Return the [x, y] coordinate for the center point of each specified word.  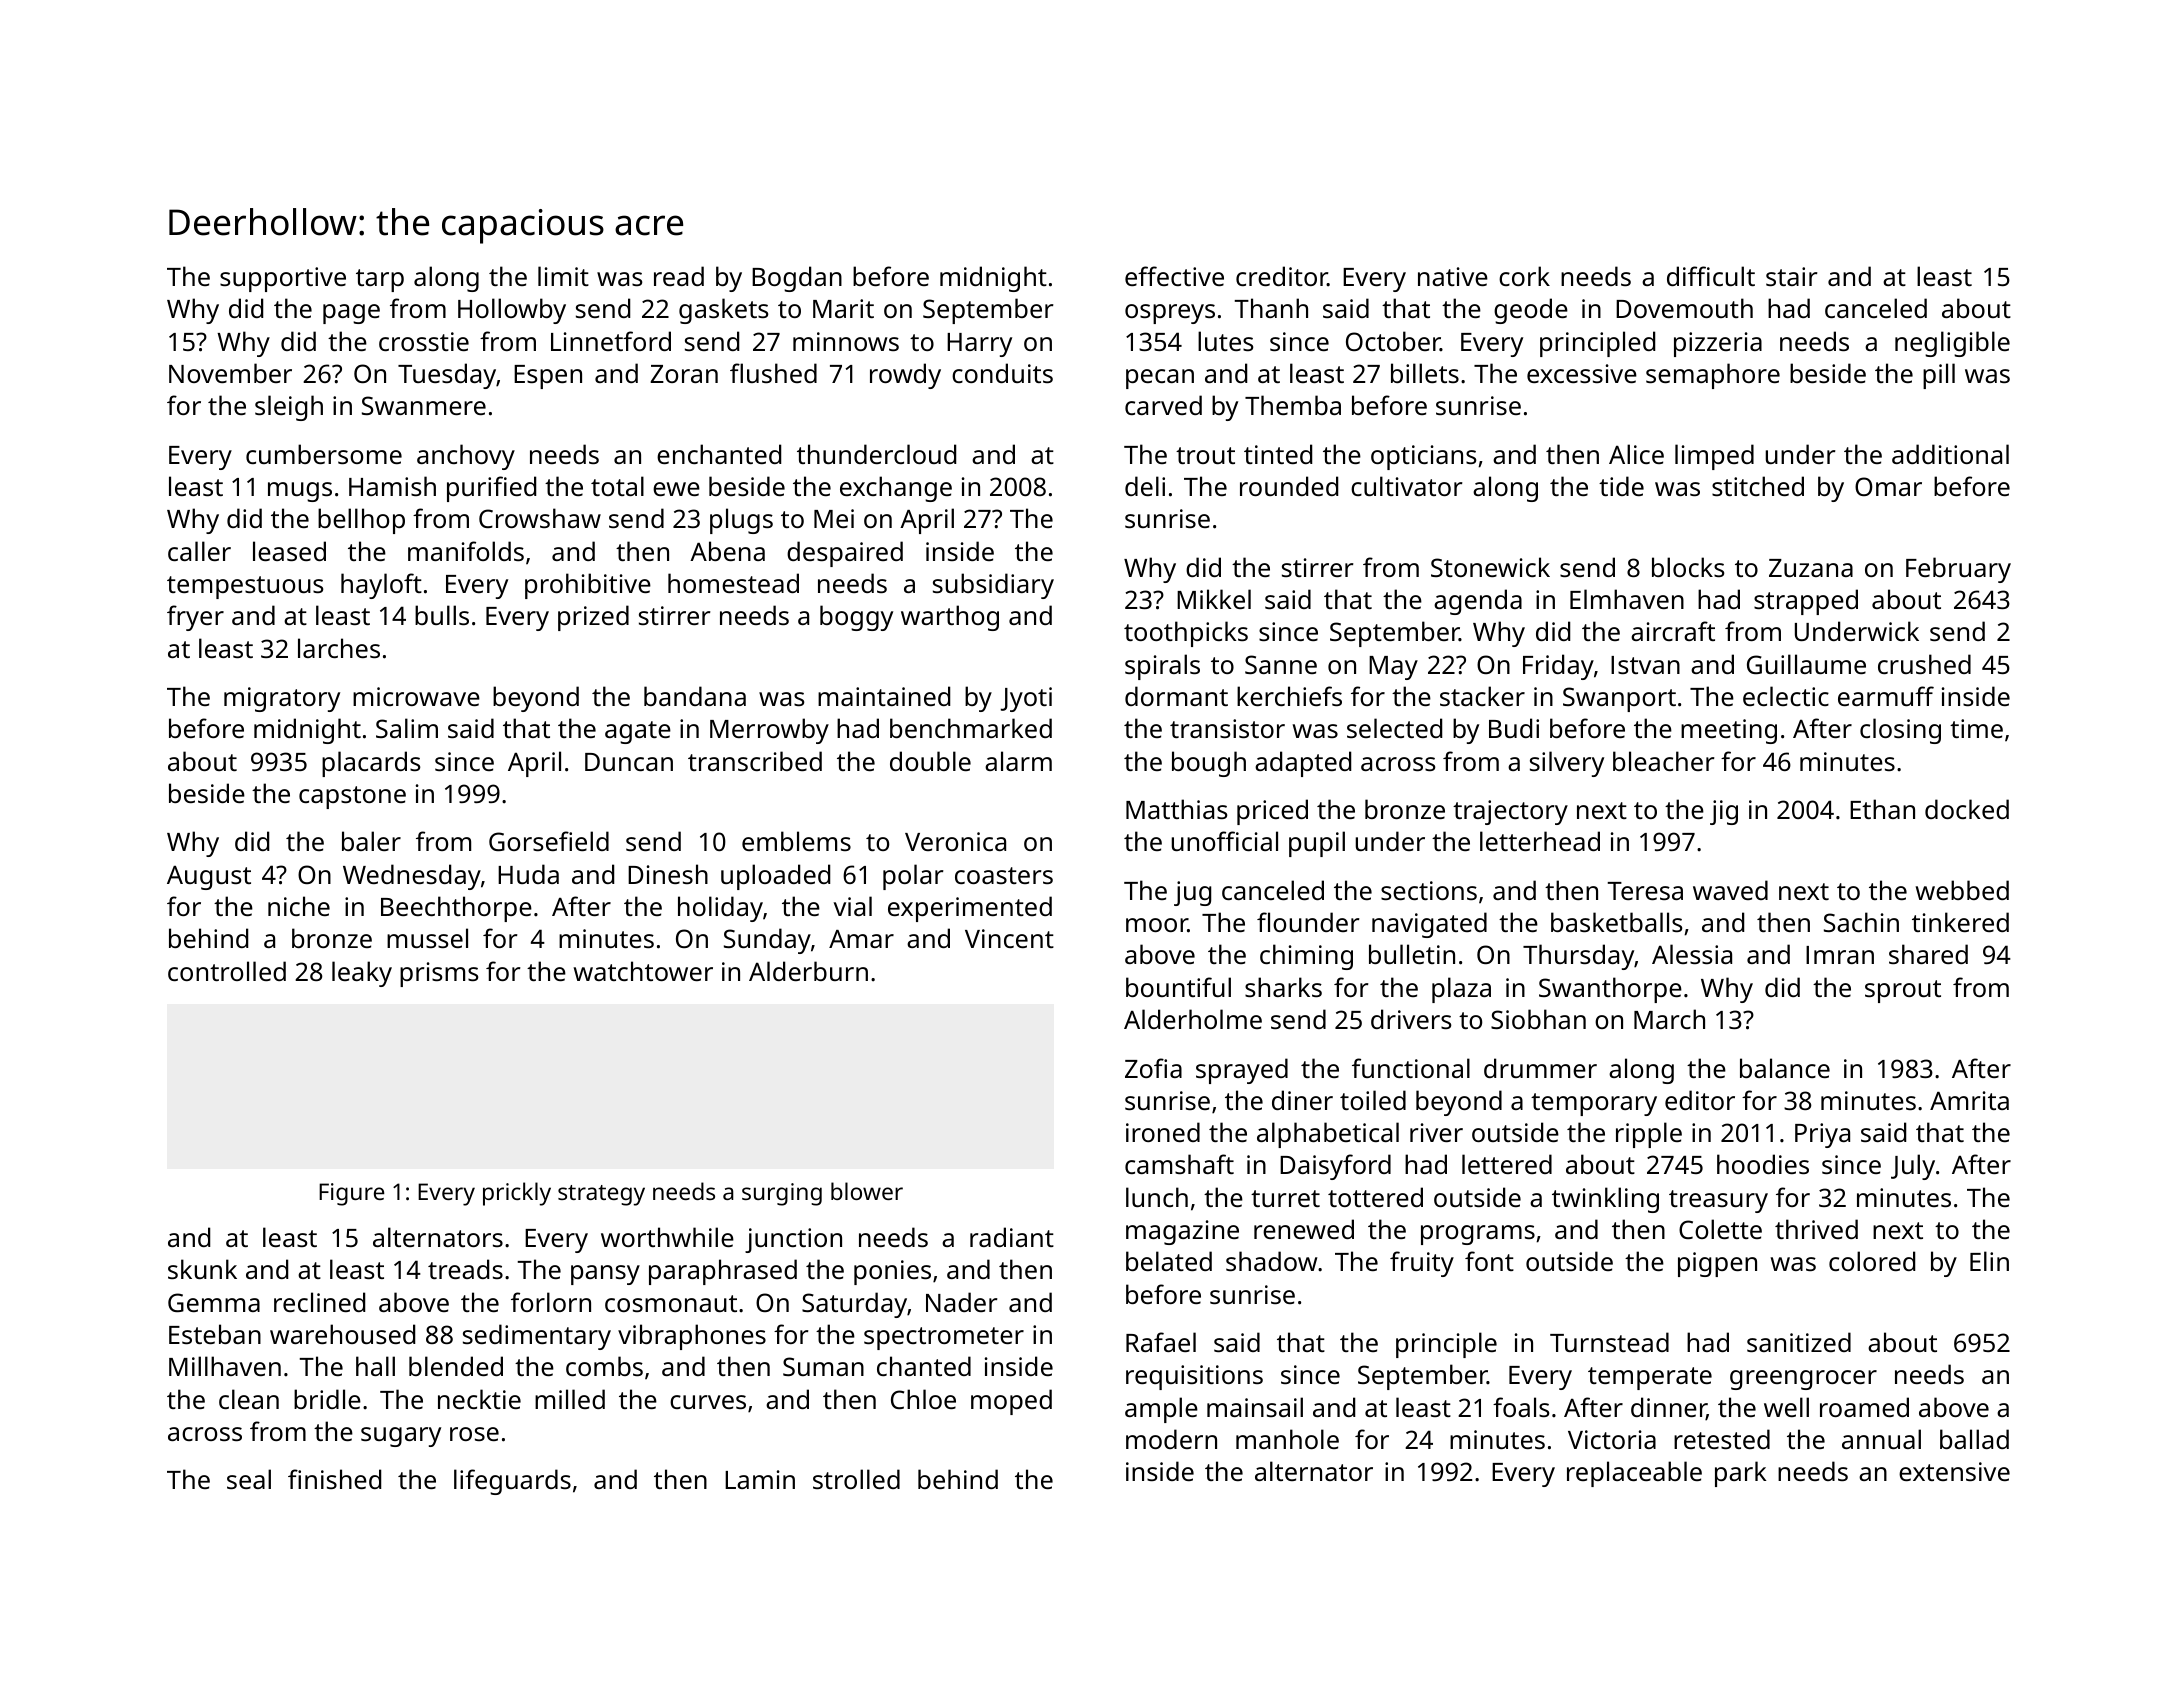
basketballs [1616, 922]
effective [1174, 276]
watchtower [643, 971]
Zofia [1153, 1068]
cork [1524, 276]
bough [1209, 764]
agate [638, 732]
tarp [380, 280]
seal [249, 1479]
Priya [1822, 1135]
